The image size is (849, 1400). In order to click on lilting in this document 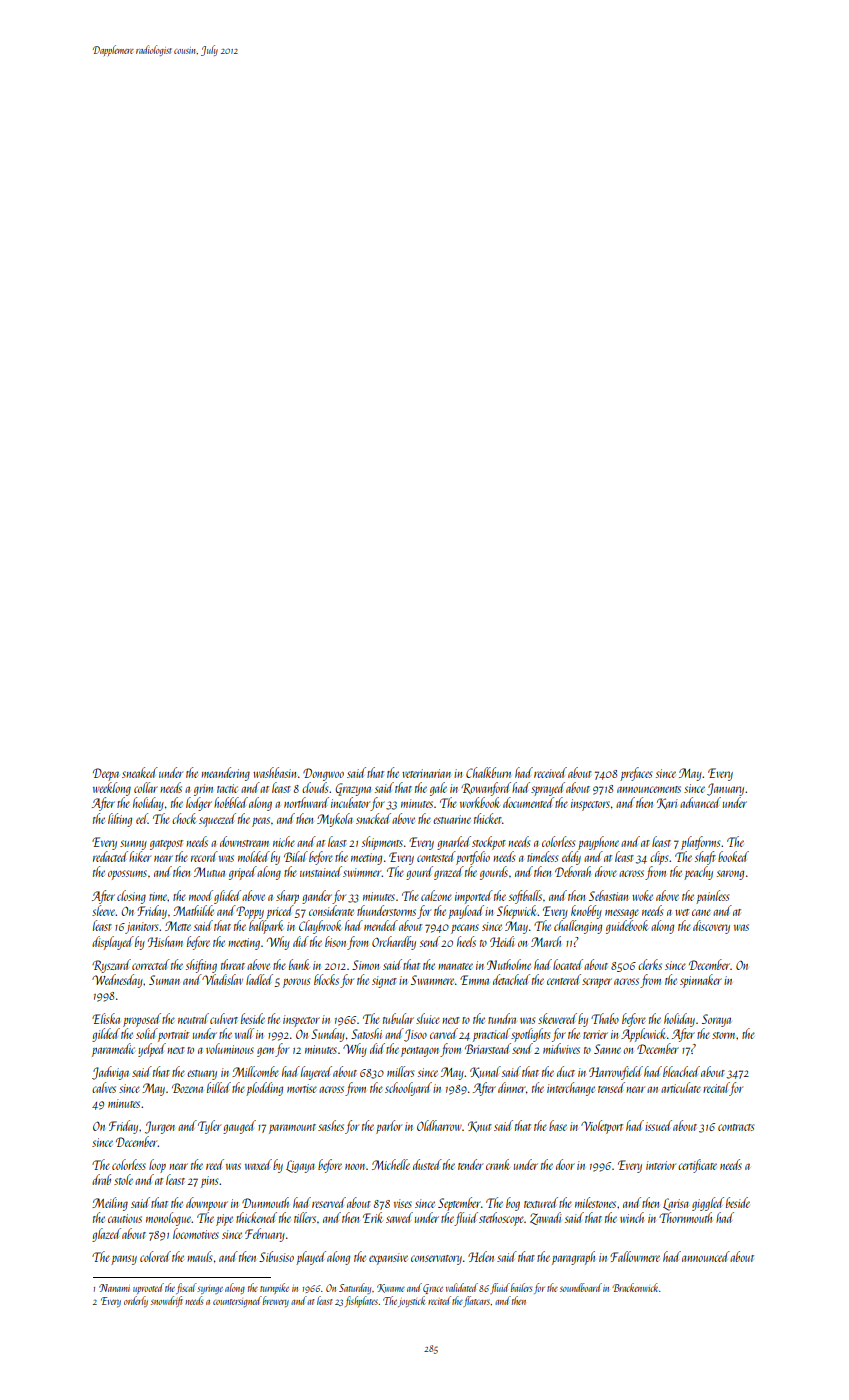, I will do `click(120, 820)`.
